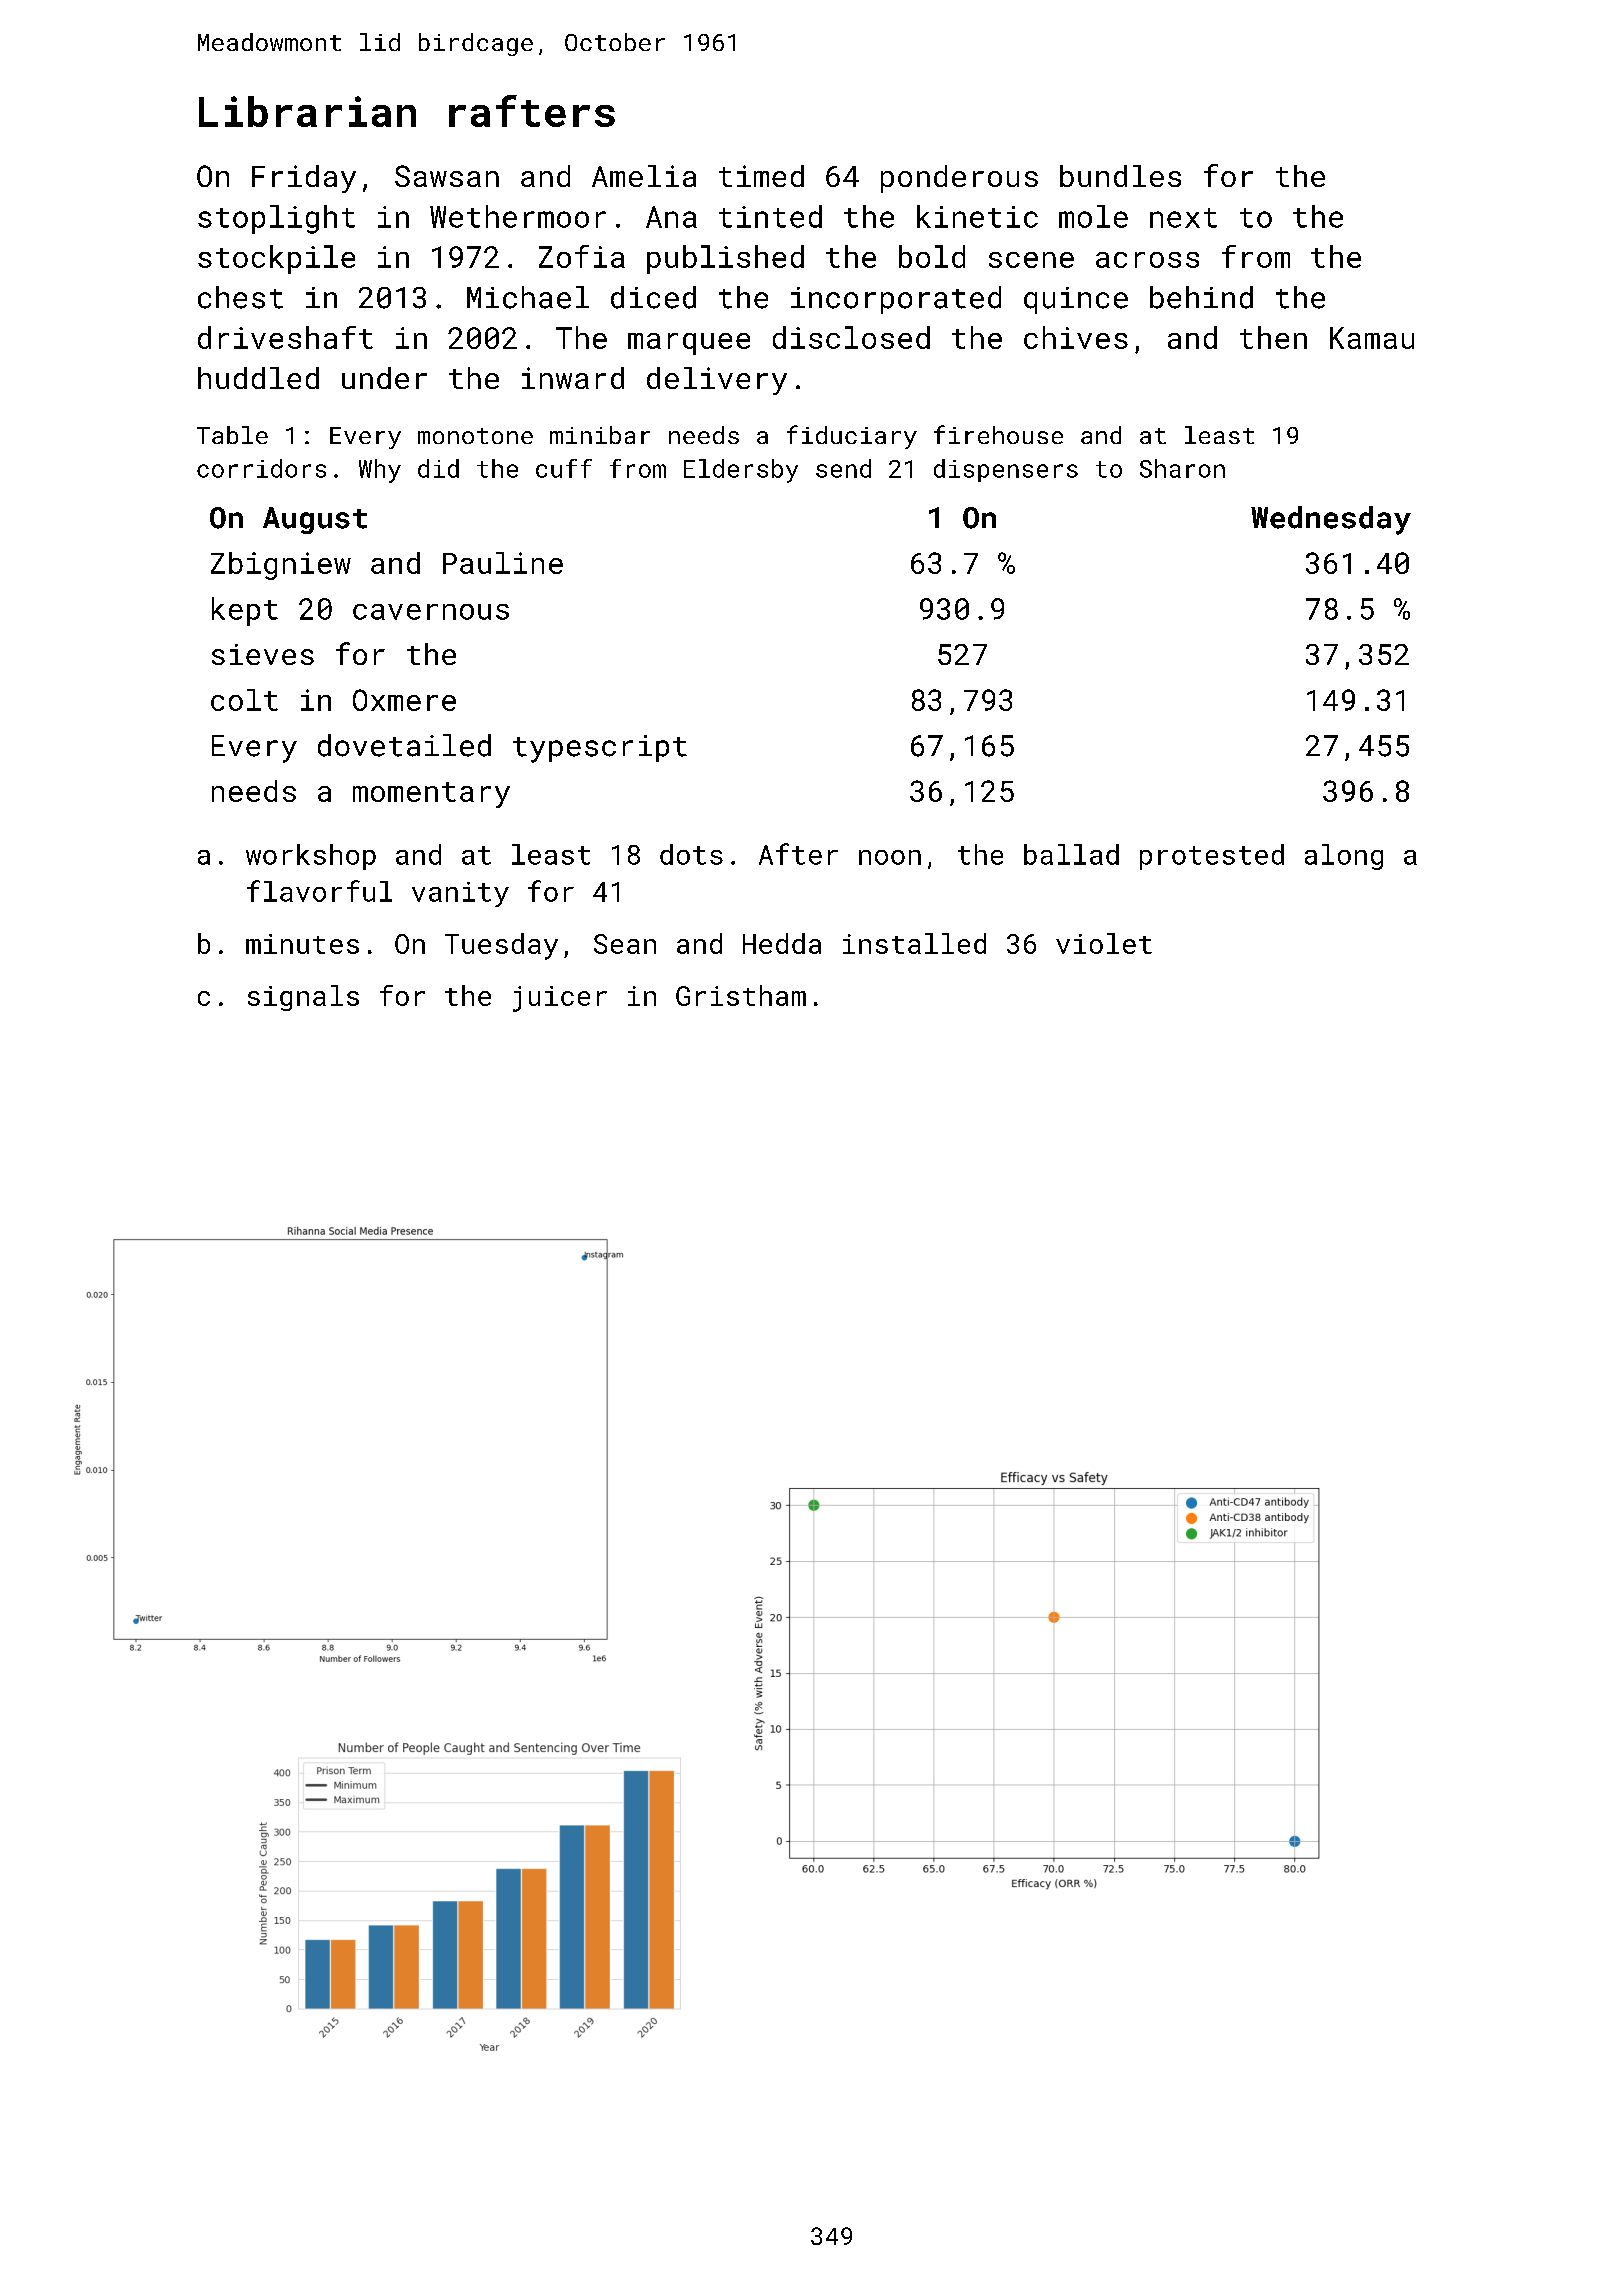 The image size is (1620, 2292). I want to click on Gristham, so click(741, 995).
